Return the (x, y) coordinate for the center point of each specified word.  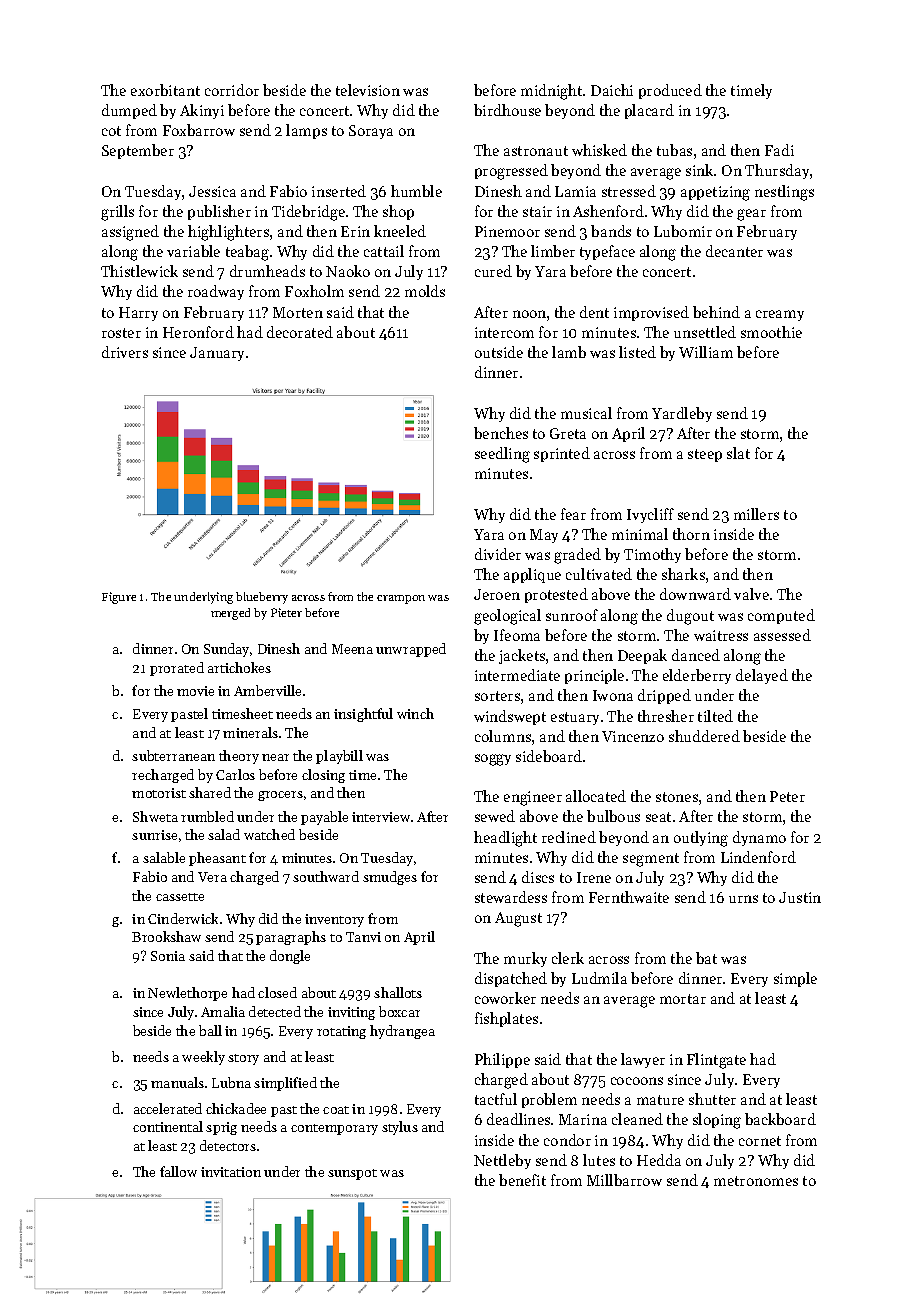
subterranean (173, 755)
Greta (568, 433)
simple (795, 979)
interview (381, 817)
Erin (355, 231)
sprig (221, 1128)
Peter (787, 796)
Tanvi (363, 937)
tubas (674, 150)
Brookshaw (166, 936)
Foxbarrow (199, 130)
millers (756, 514)
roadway (216, 292)
